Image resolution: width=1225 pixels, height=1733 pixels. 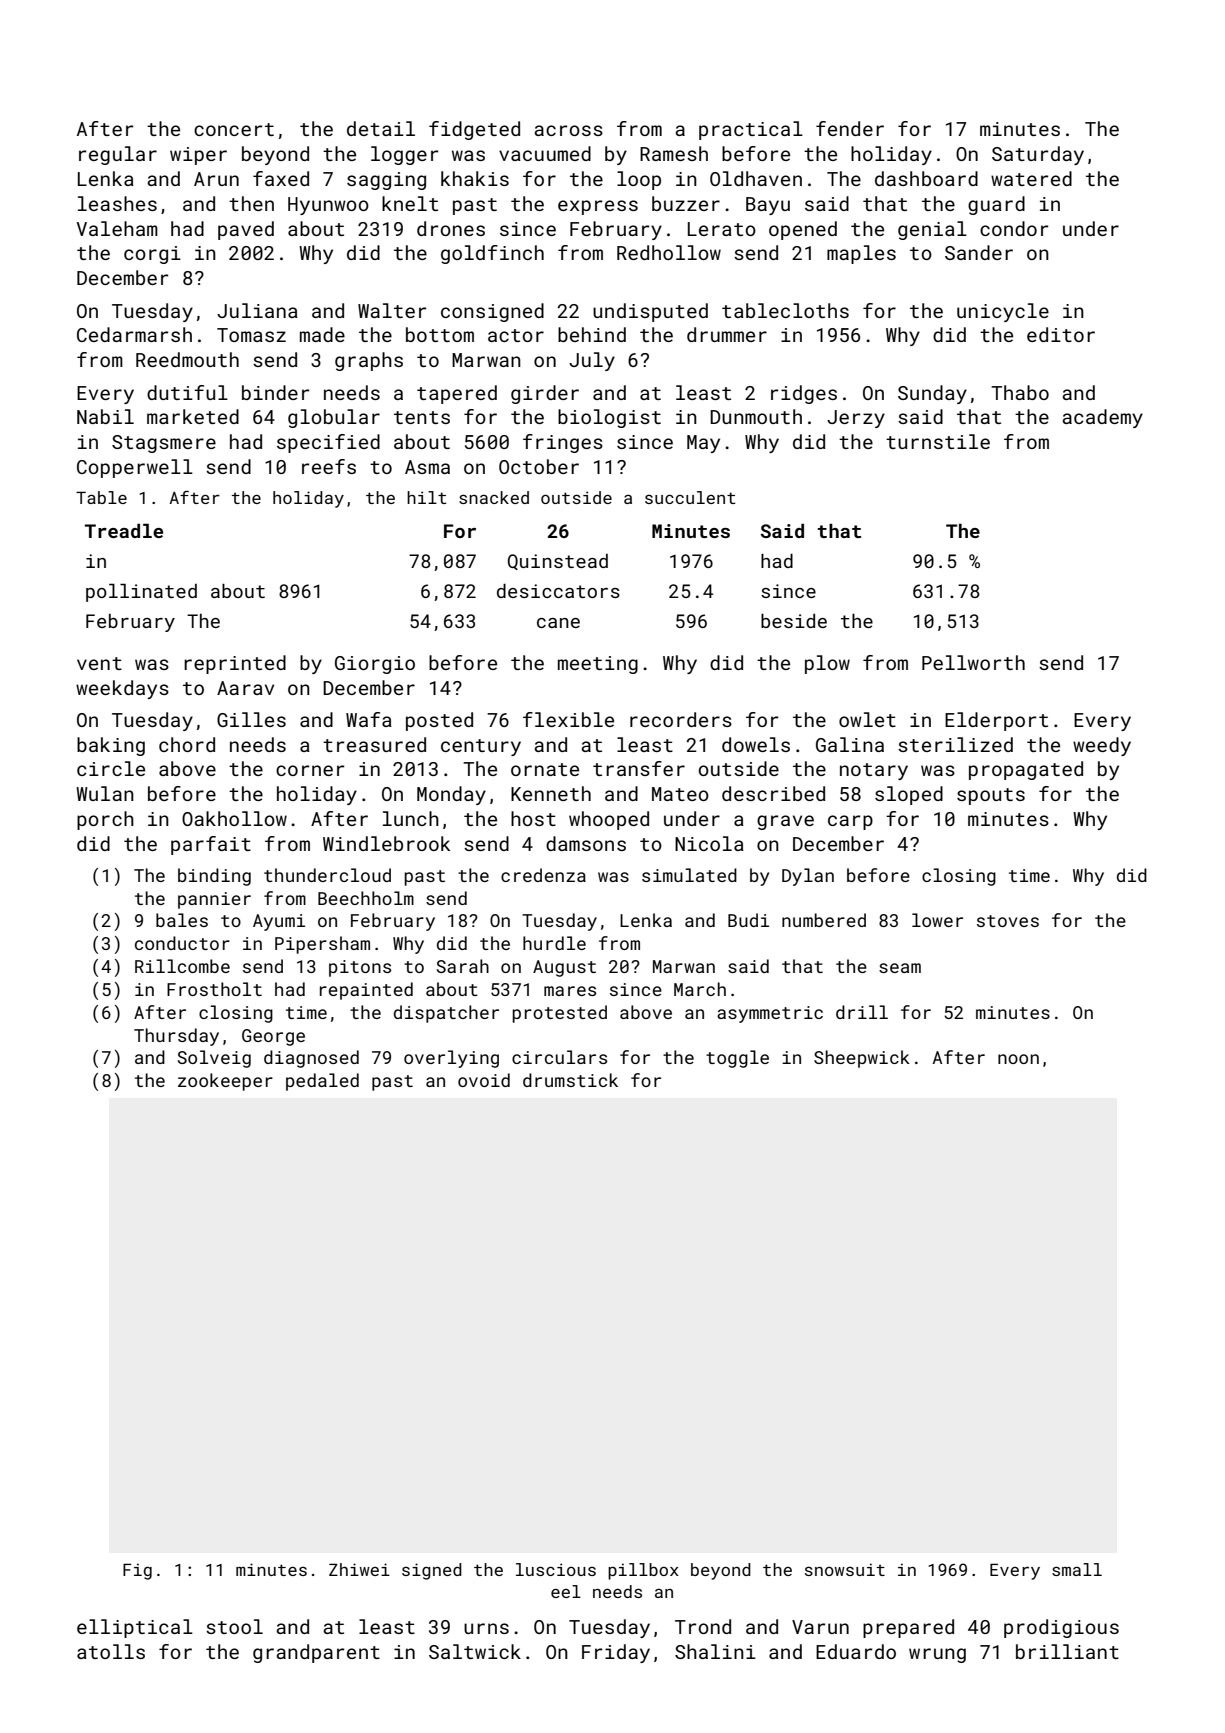 I want to click on Saturday, so click(x=1038, y=155).
